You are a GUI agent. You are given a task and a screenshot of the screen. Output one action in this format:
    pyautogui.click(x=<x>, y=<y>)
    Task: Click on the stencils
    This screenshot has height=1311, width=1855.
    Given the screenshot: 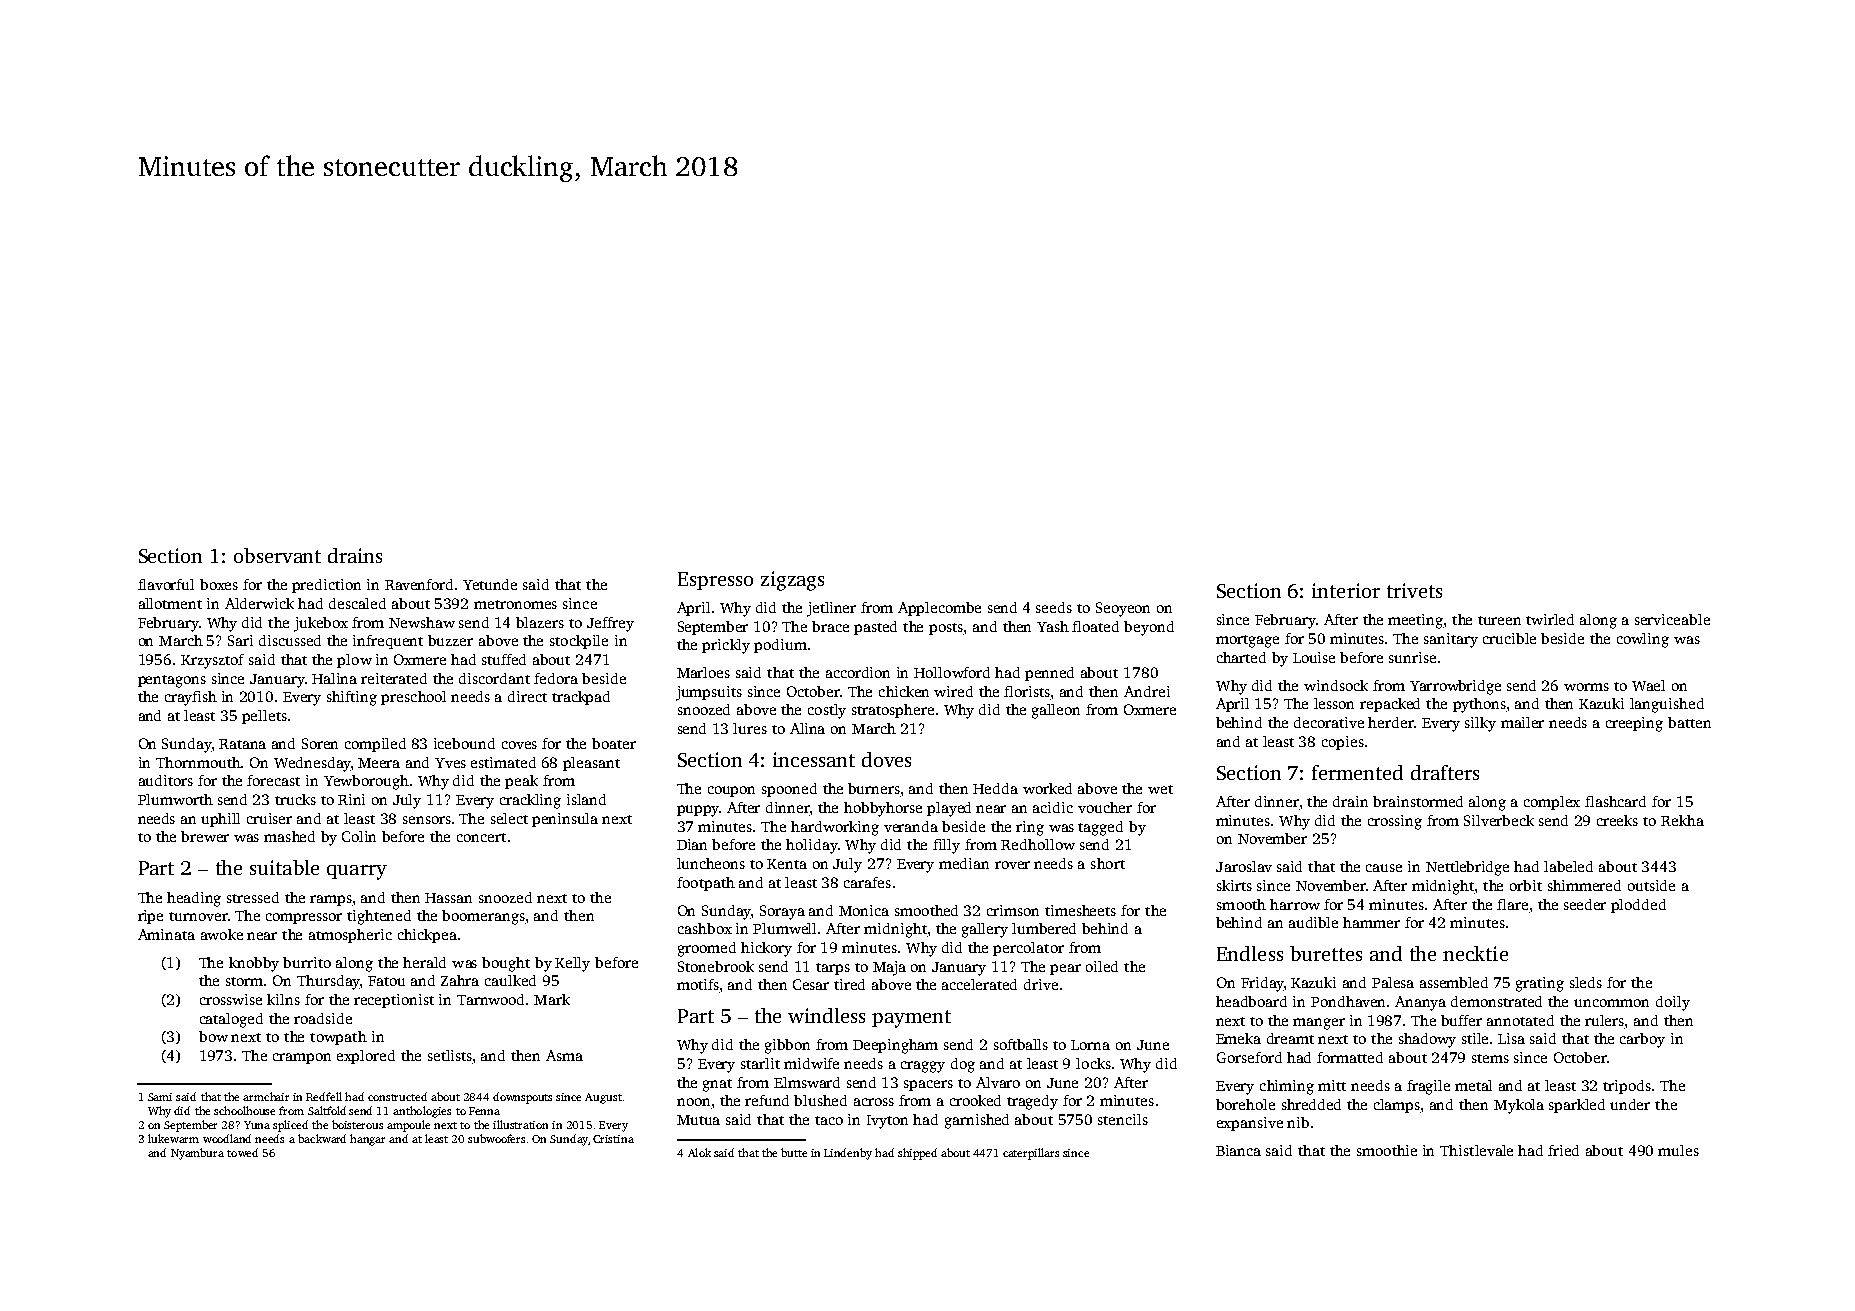 What is the action you would take?
    pyautogui.click(x=1123, y=1119)
